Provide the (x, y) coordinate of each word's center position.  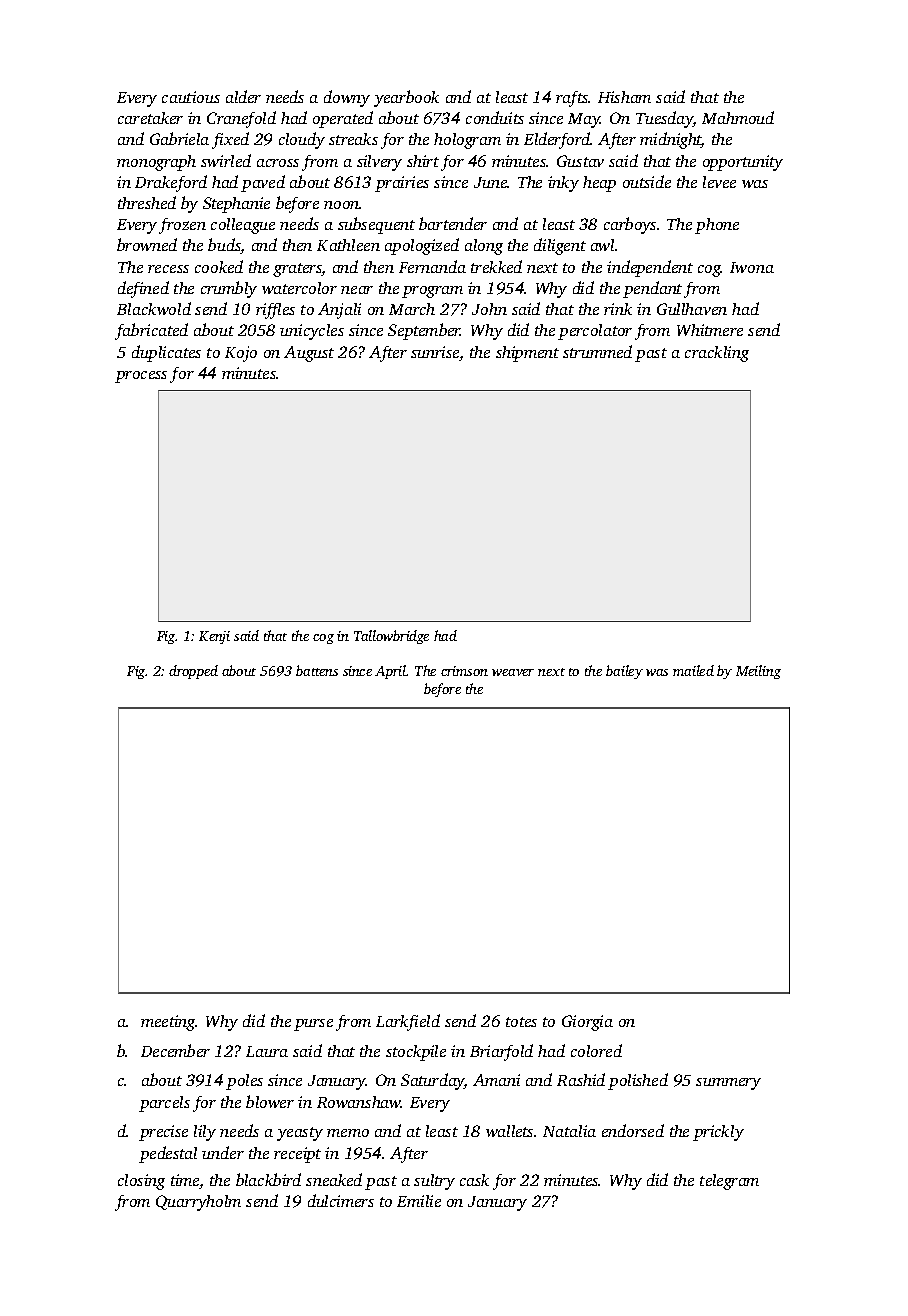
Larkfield (408, 1022)
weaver (513, 672)
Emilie (419, 1201)
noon (342, 205)
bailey (624, 672)
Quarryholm (198, 1203)
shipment (527, 354)
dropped (193, 672)
